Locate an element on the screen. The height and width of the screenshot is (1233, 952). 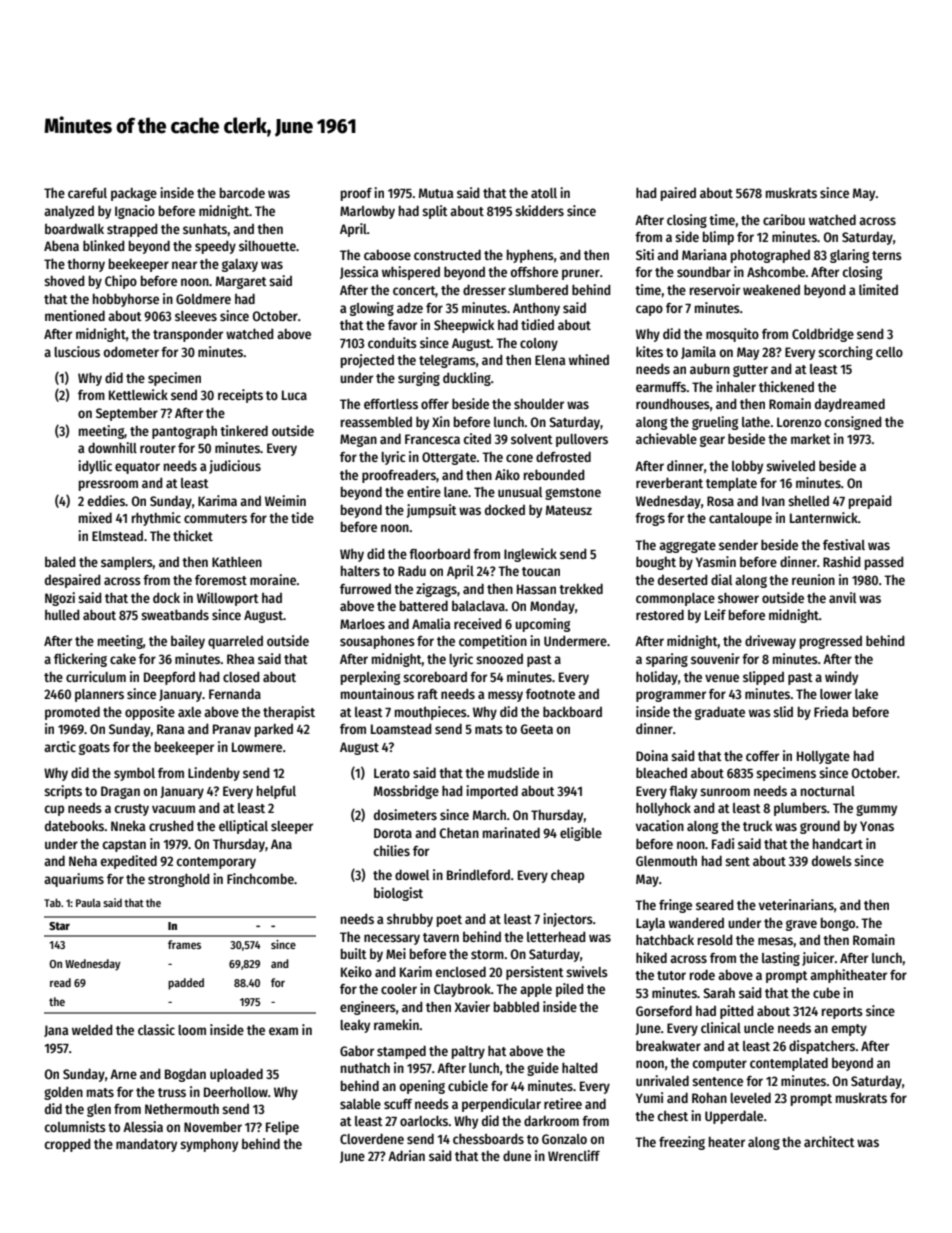
telegrams is located at coordinates (447, 361).
